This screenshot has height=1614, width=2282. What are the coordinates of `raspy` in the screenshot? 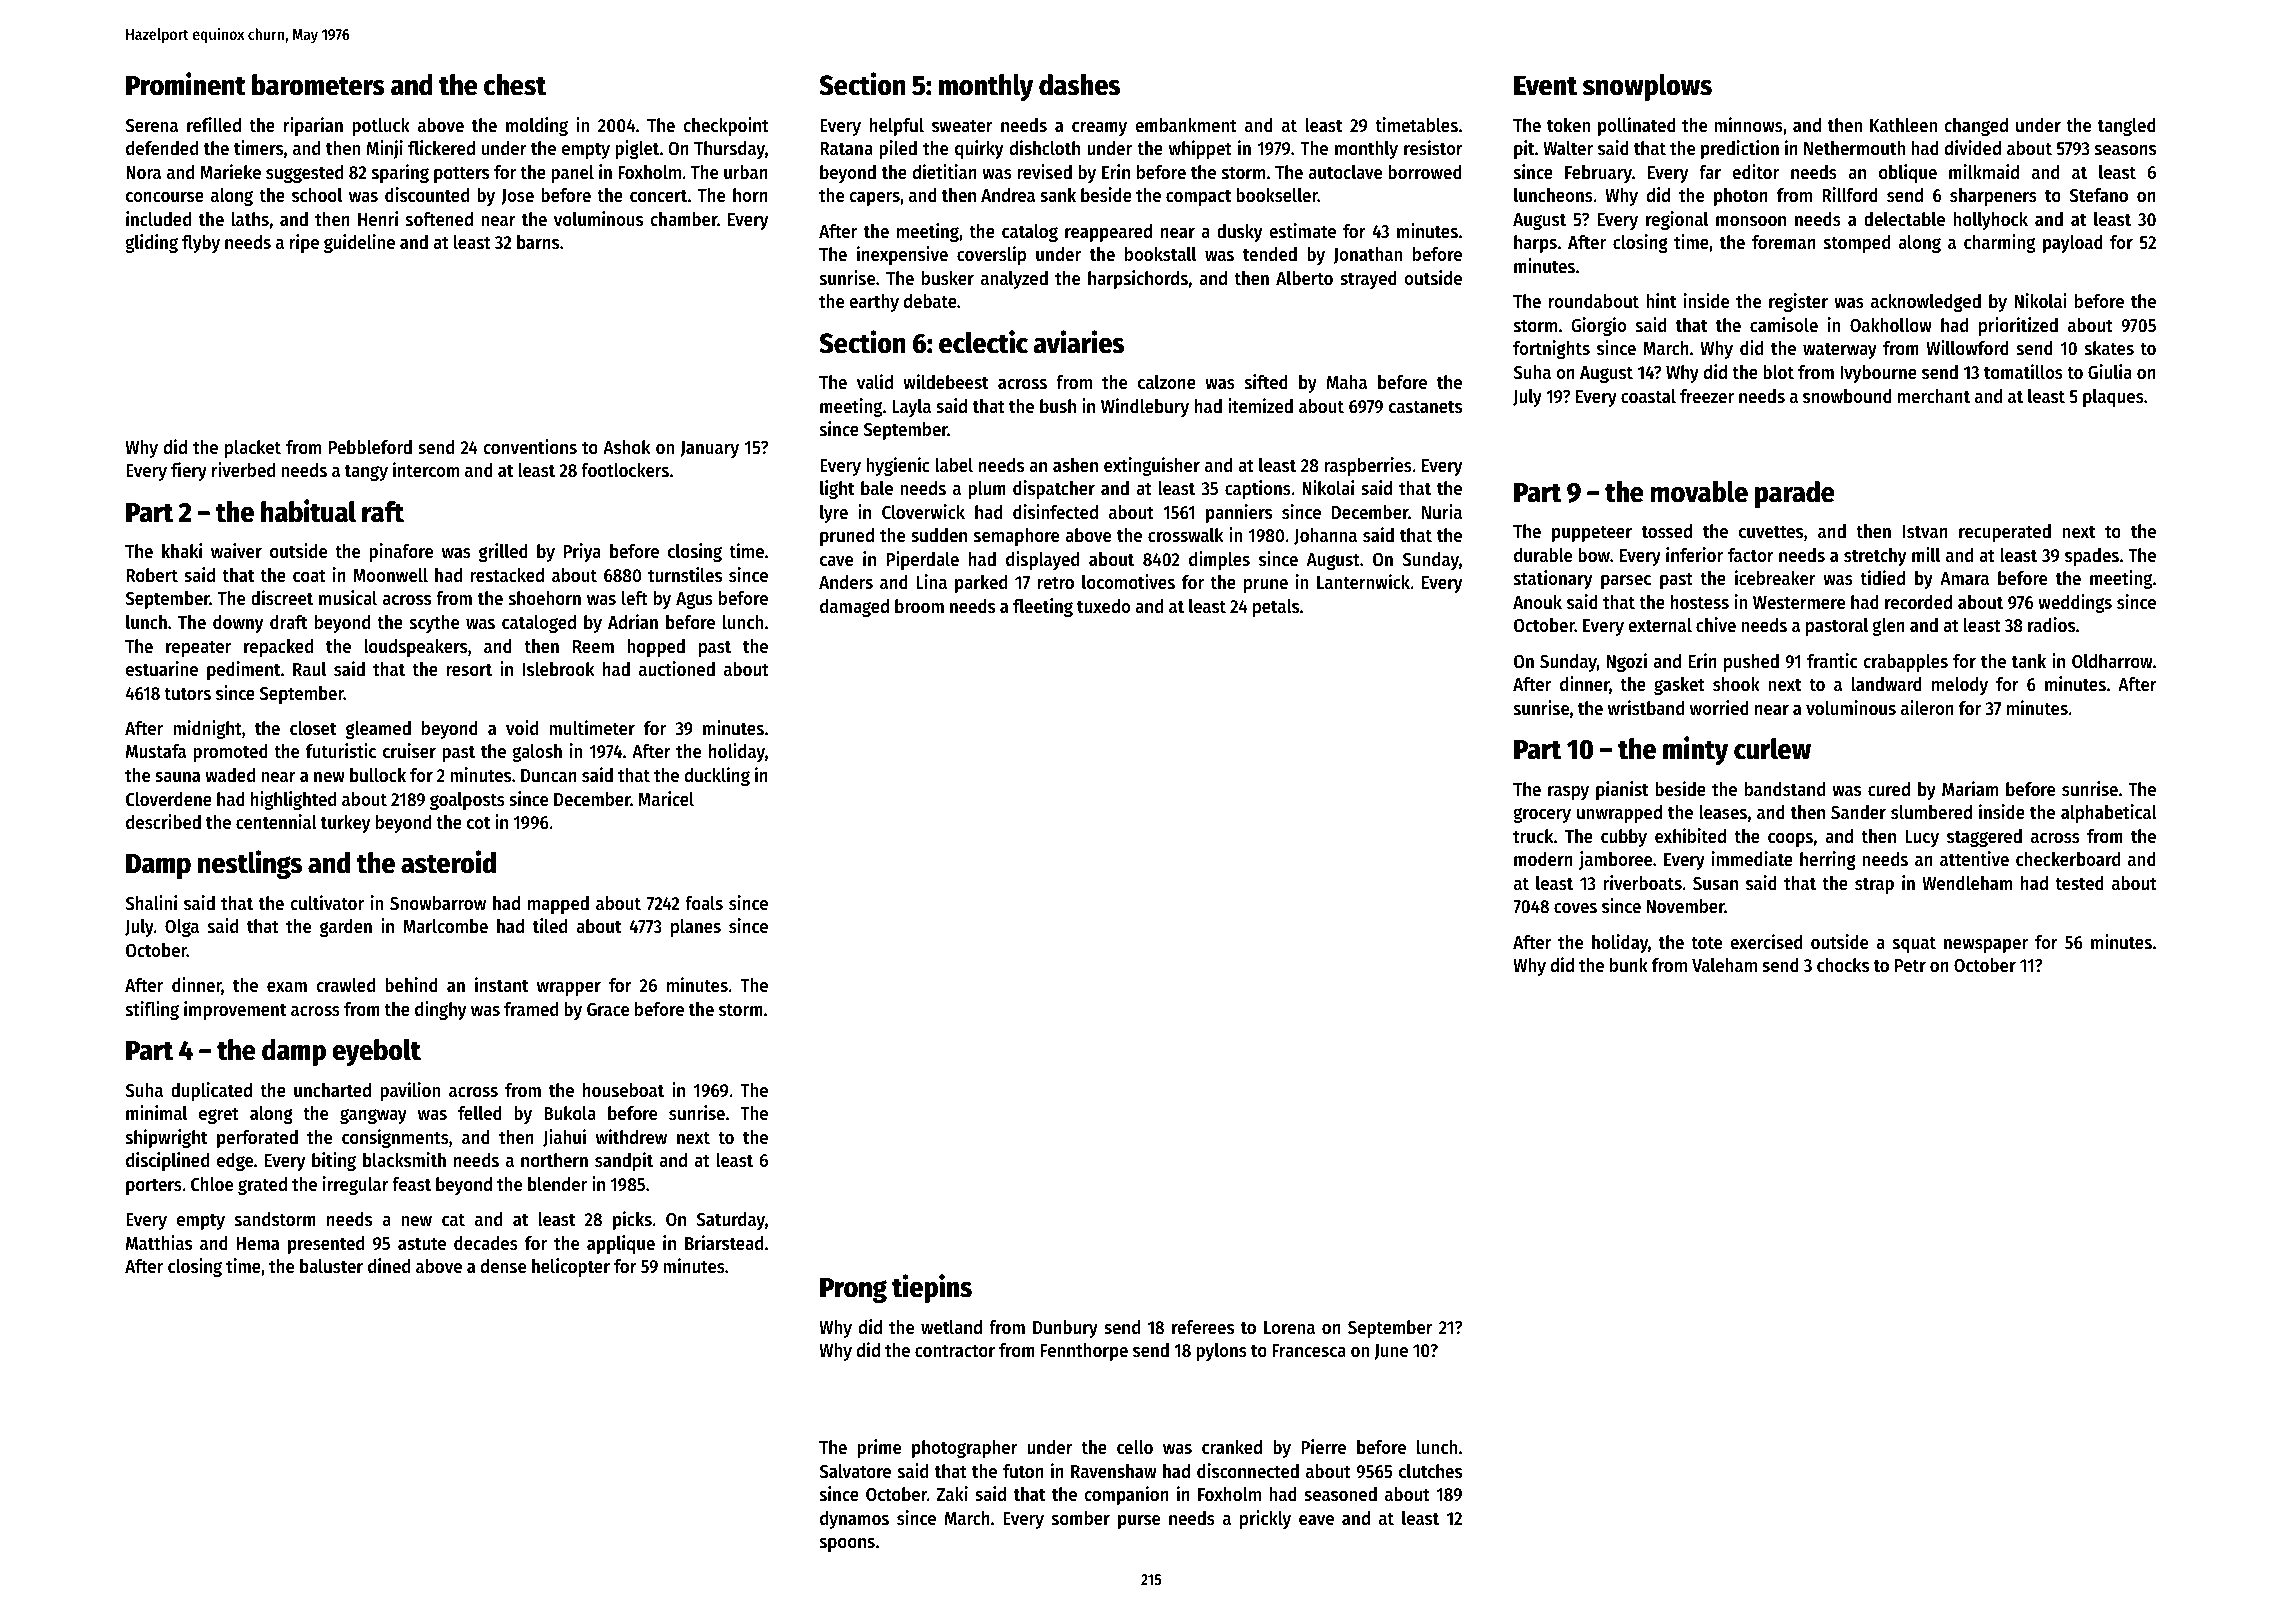 It's located at (1568, 793).
